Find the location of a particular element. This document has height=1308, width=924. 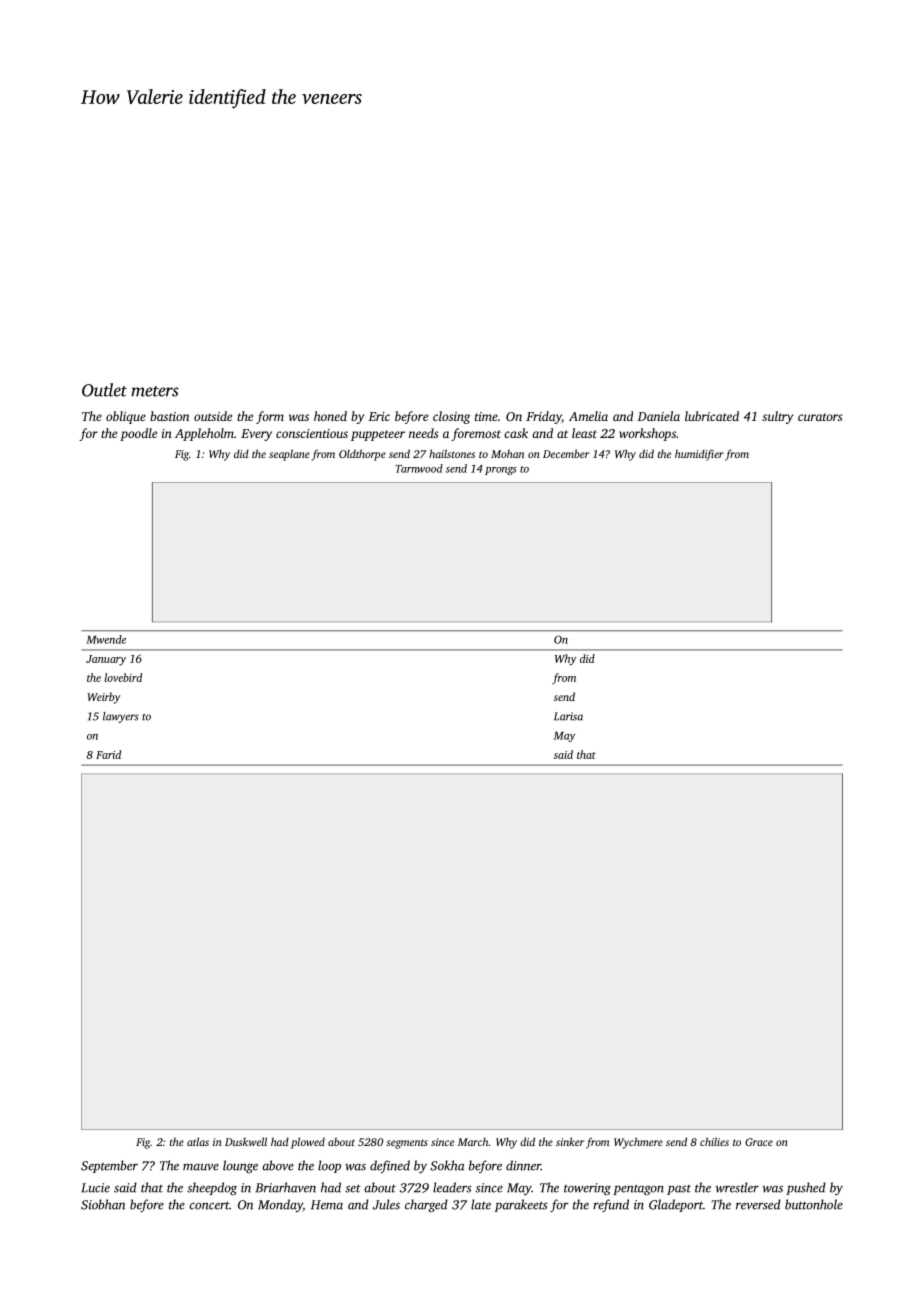

poodle is located at coordinates (138, 434).
